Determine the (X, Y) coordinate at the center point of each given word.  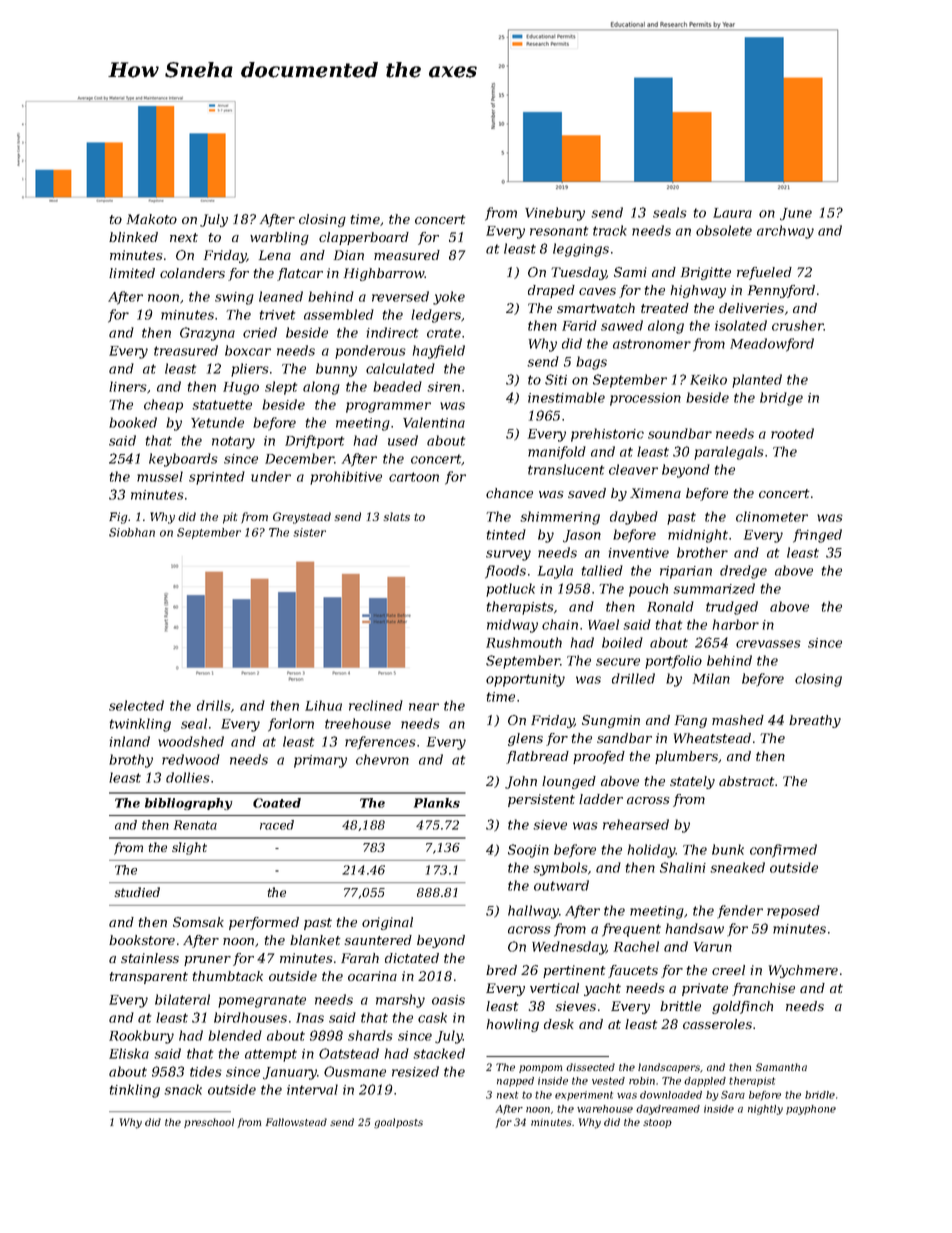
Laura (732, 213)
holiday (652, 851)
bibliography (188, 804)
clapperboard (364, 238)
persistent (541, 800)
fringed (817, 536)
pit (230, 518)
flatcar (300, 274)
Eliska (129, 1053)
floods (505, 572)
